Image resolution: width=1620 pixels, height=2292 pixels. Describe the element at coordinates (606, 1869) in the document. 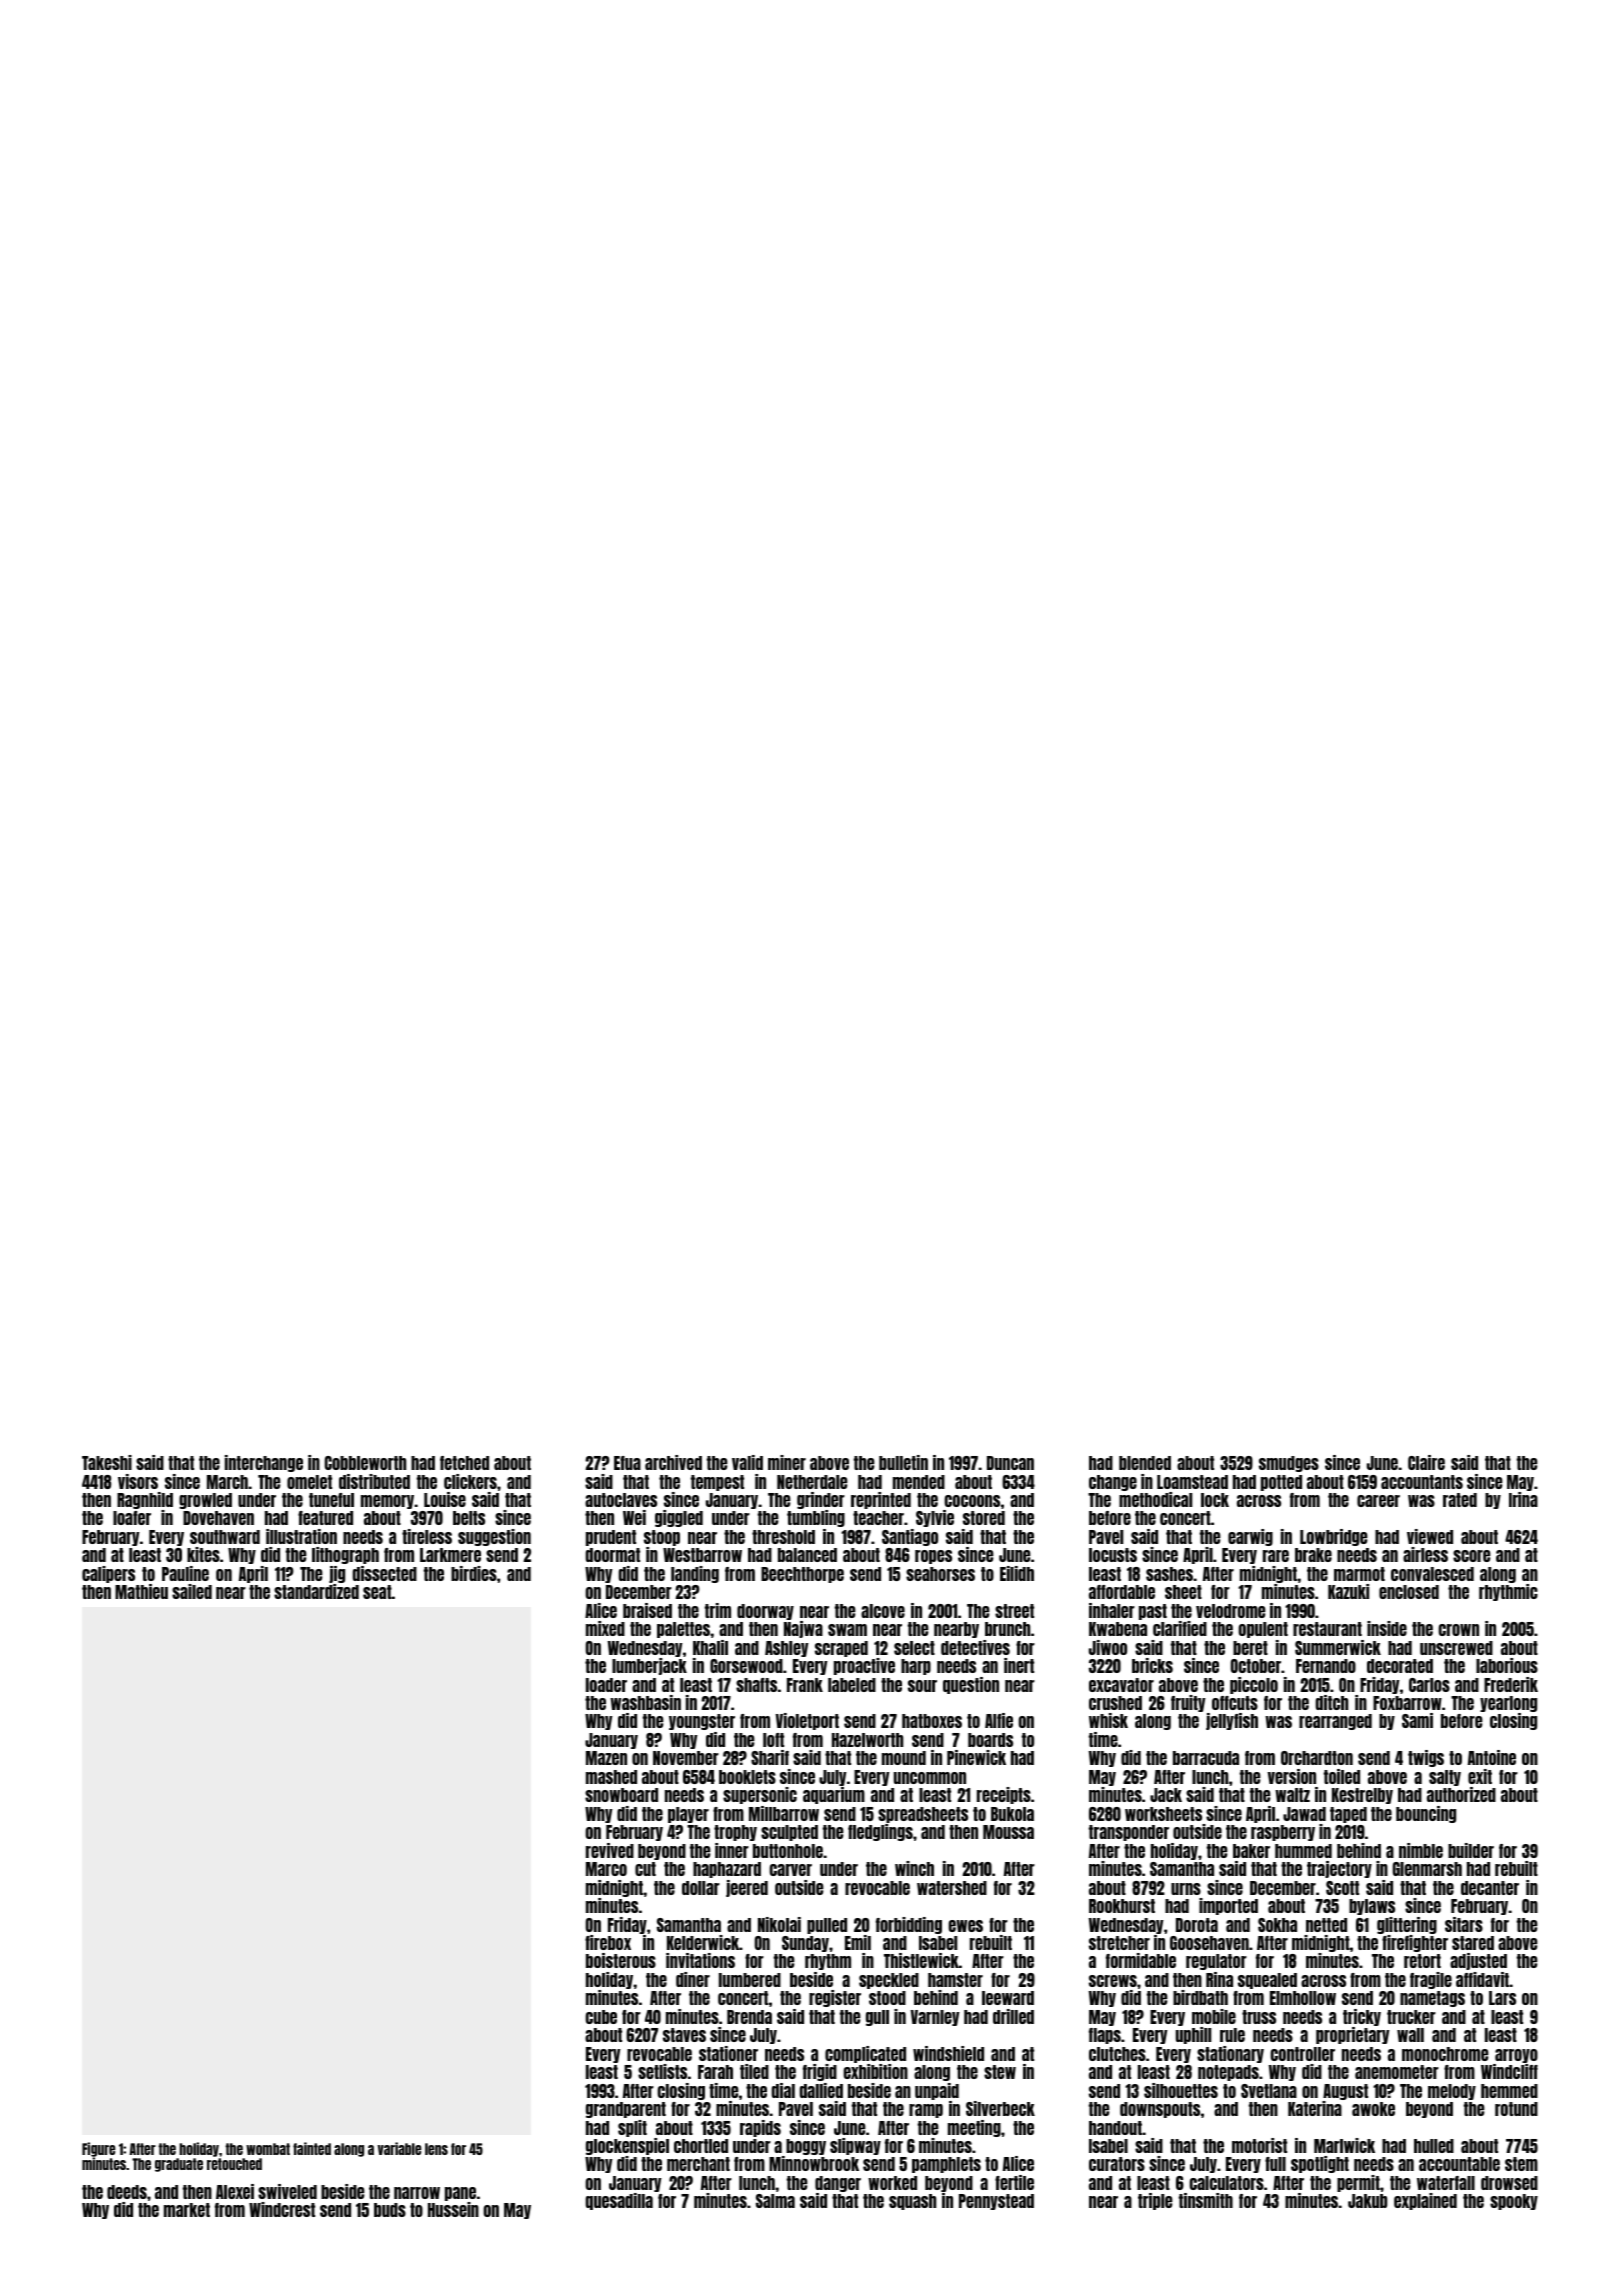

I see `Marco` at that location.
